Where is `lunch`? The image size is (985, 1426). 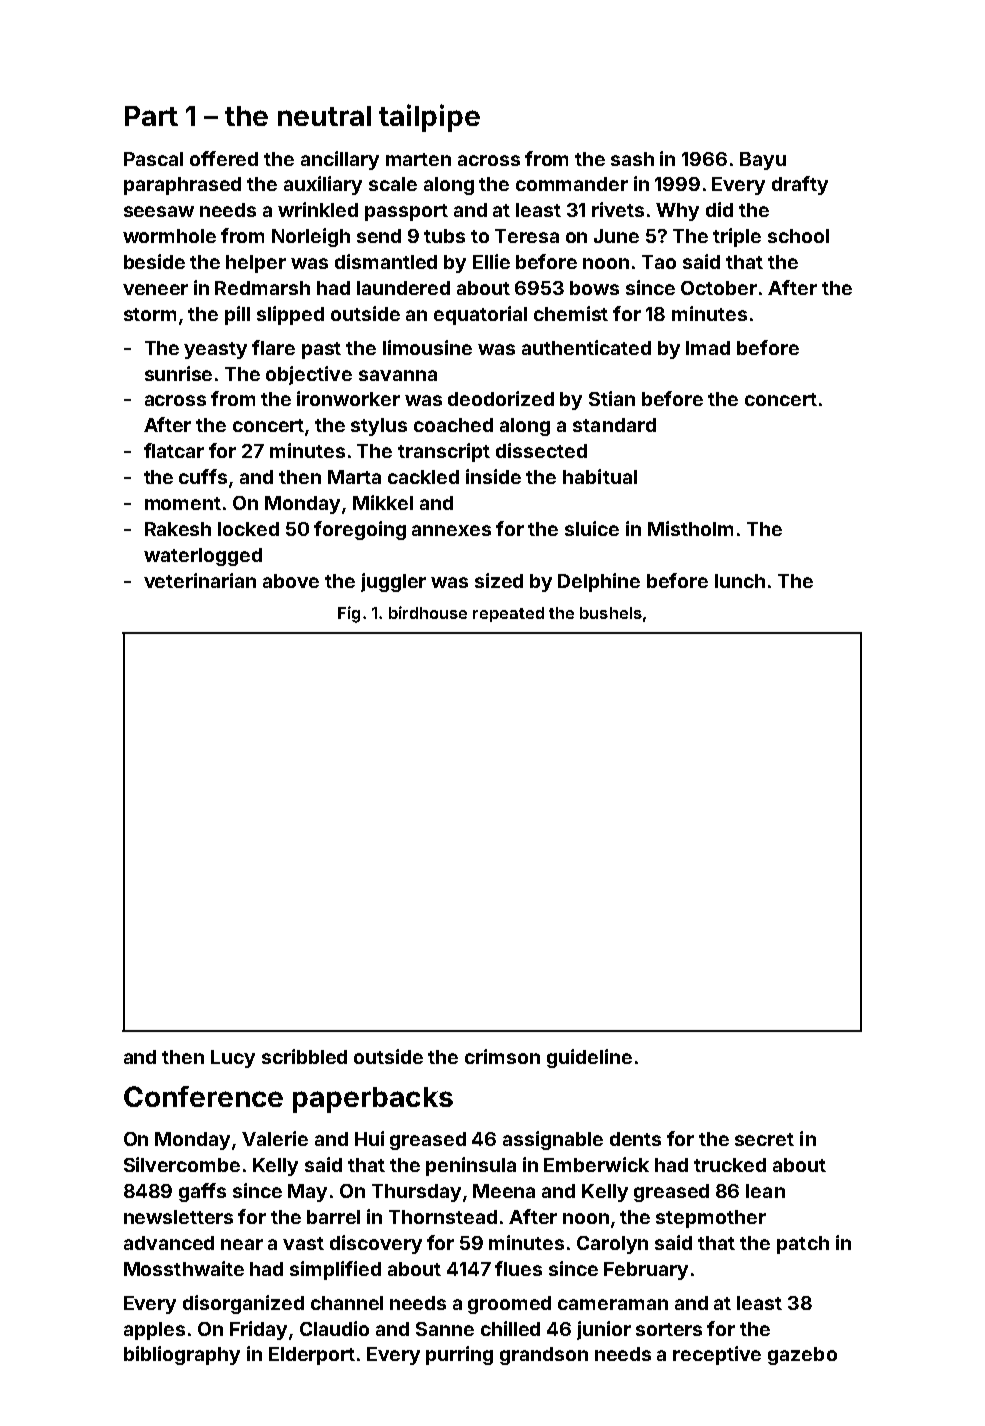 lunch is located at coordinates (740, 581).
